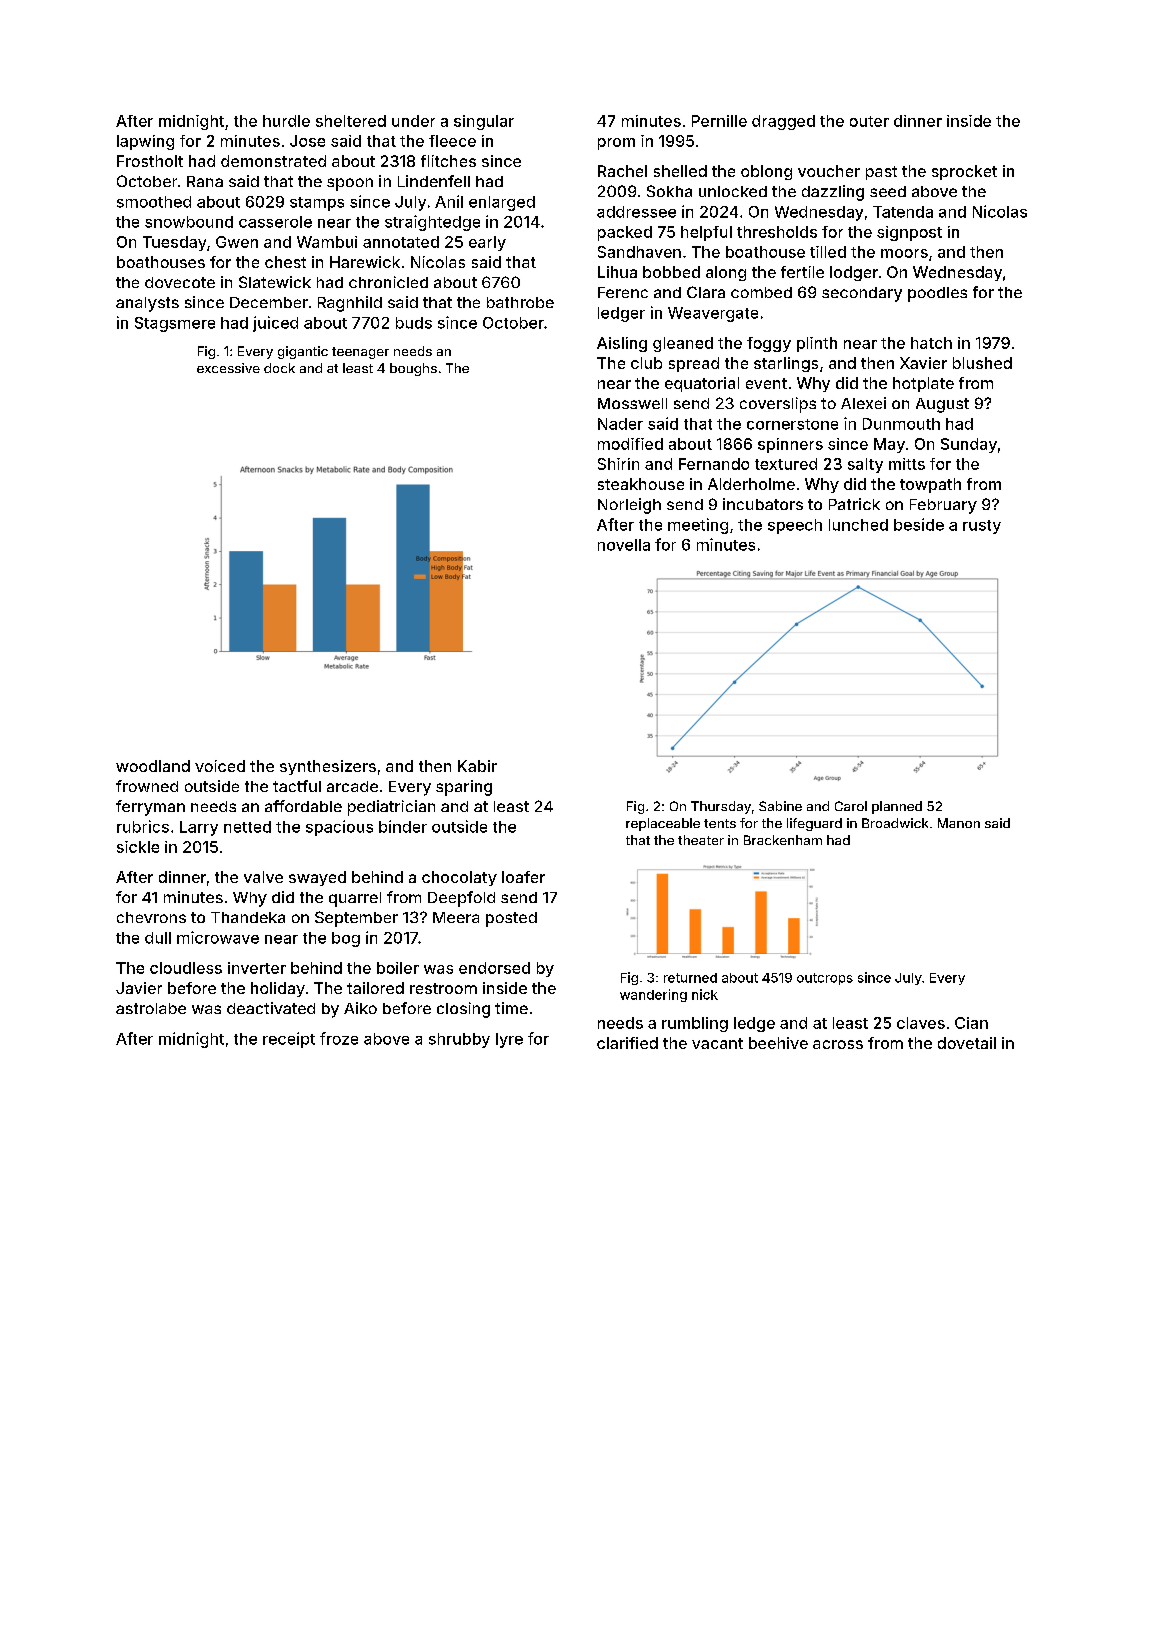 The height and width of the screenshot is (1635, 1156). Describe the element at coordinates (351, 121) in the screenshot. I see `sheltered` at that location.
